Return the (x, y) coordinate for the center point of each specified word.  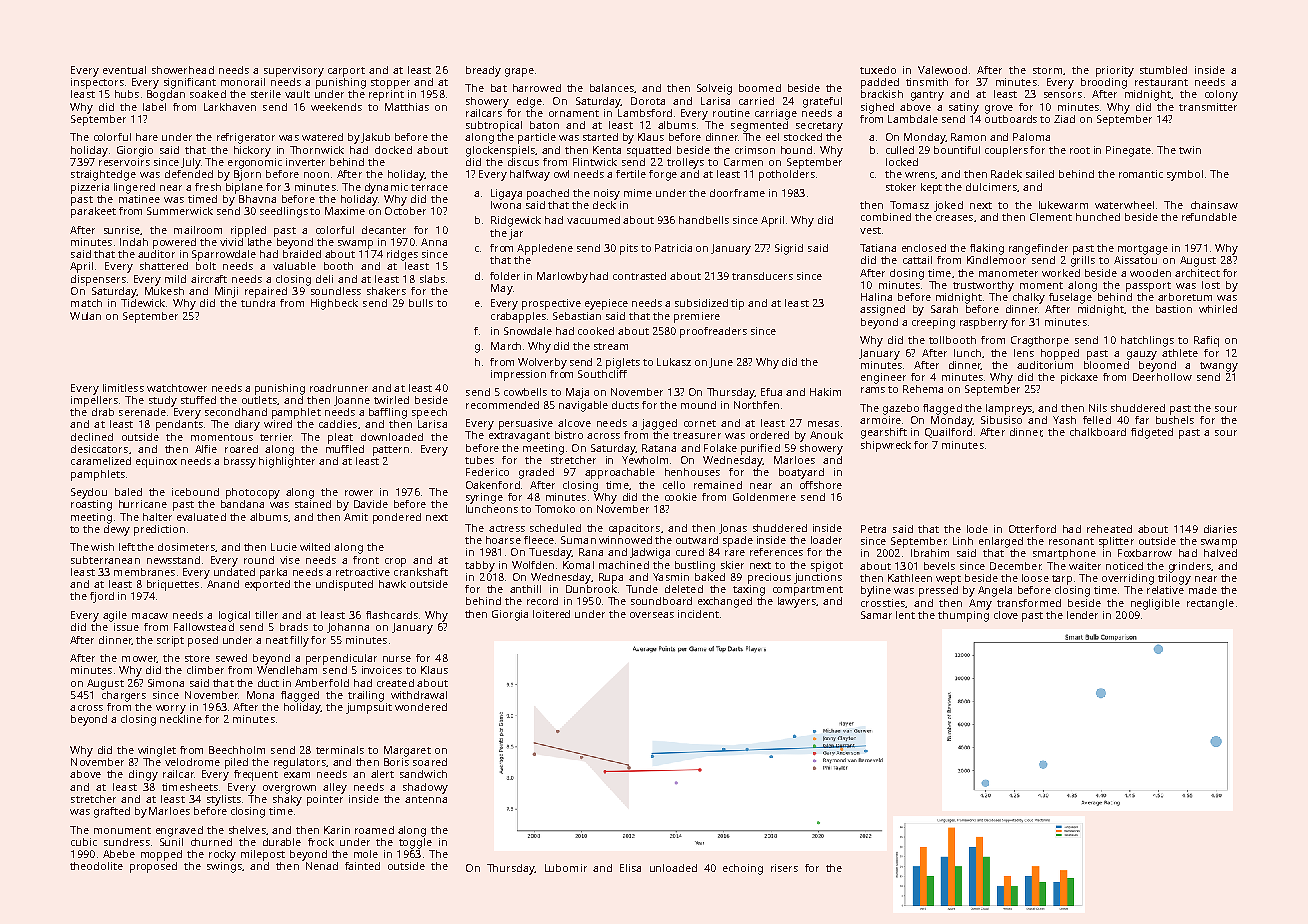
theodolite (96, 866)
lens (1024, 353)
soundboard (661, 601)
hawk (392, 584)
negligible (1155, 604)
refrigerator (246, 138)
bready (483, 71)
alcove (574, 423)
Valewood (942, 70)
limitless (123, 388)
